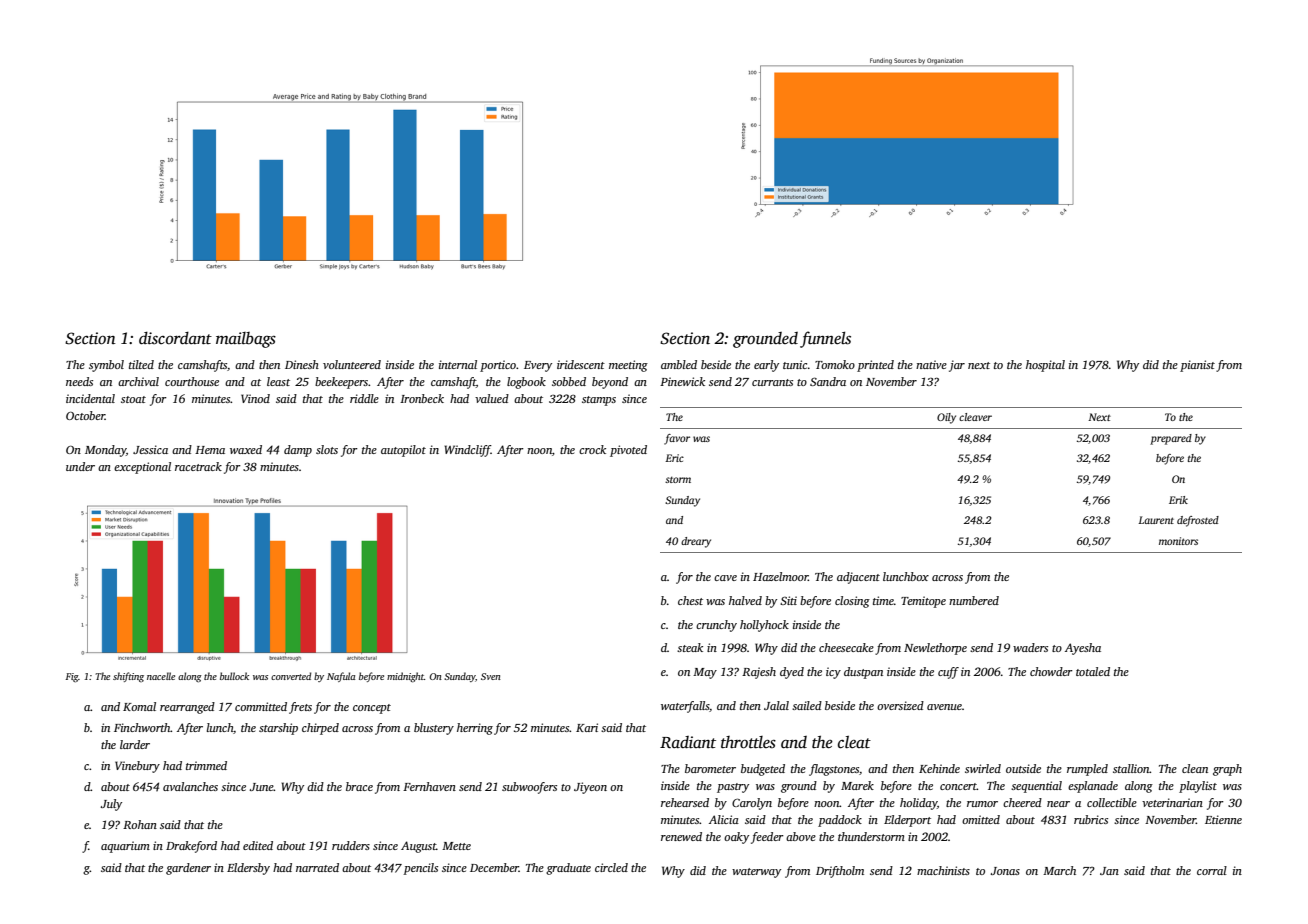 This image has height=924, width=1308. What do you see at coordinates (248, 869) in the image?
I see `Eldersby` at bounding box center [248, 869].
